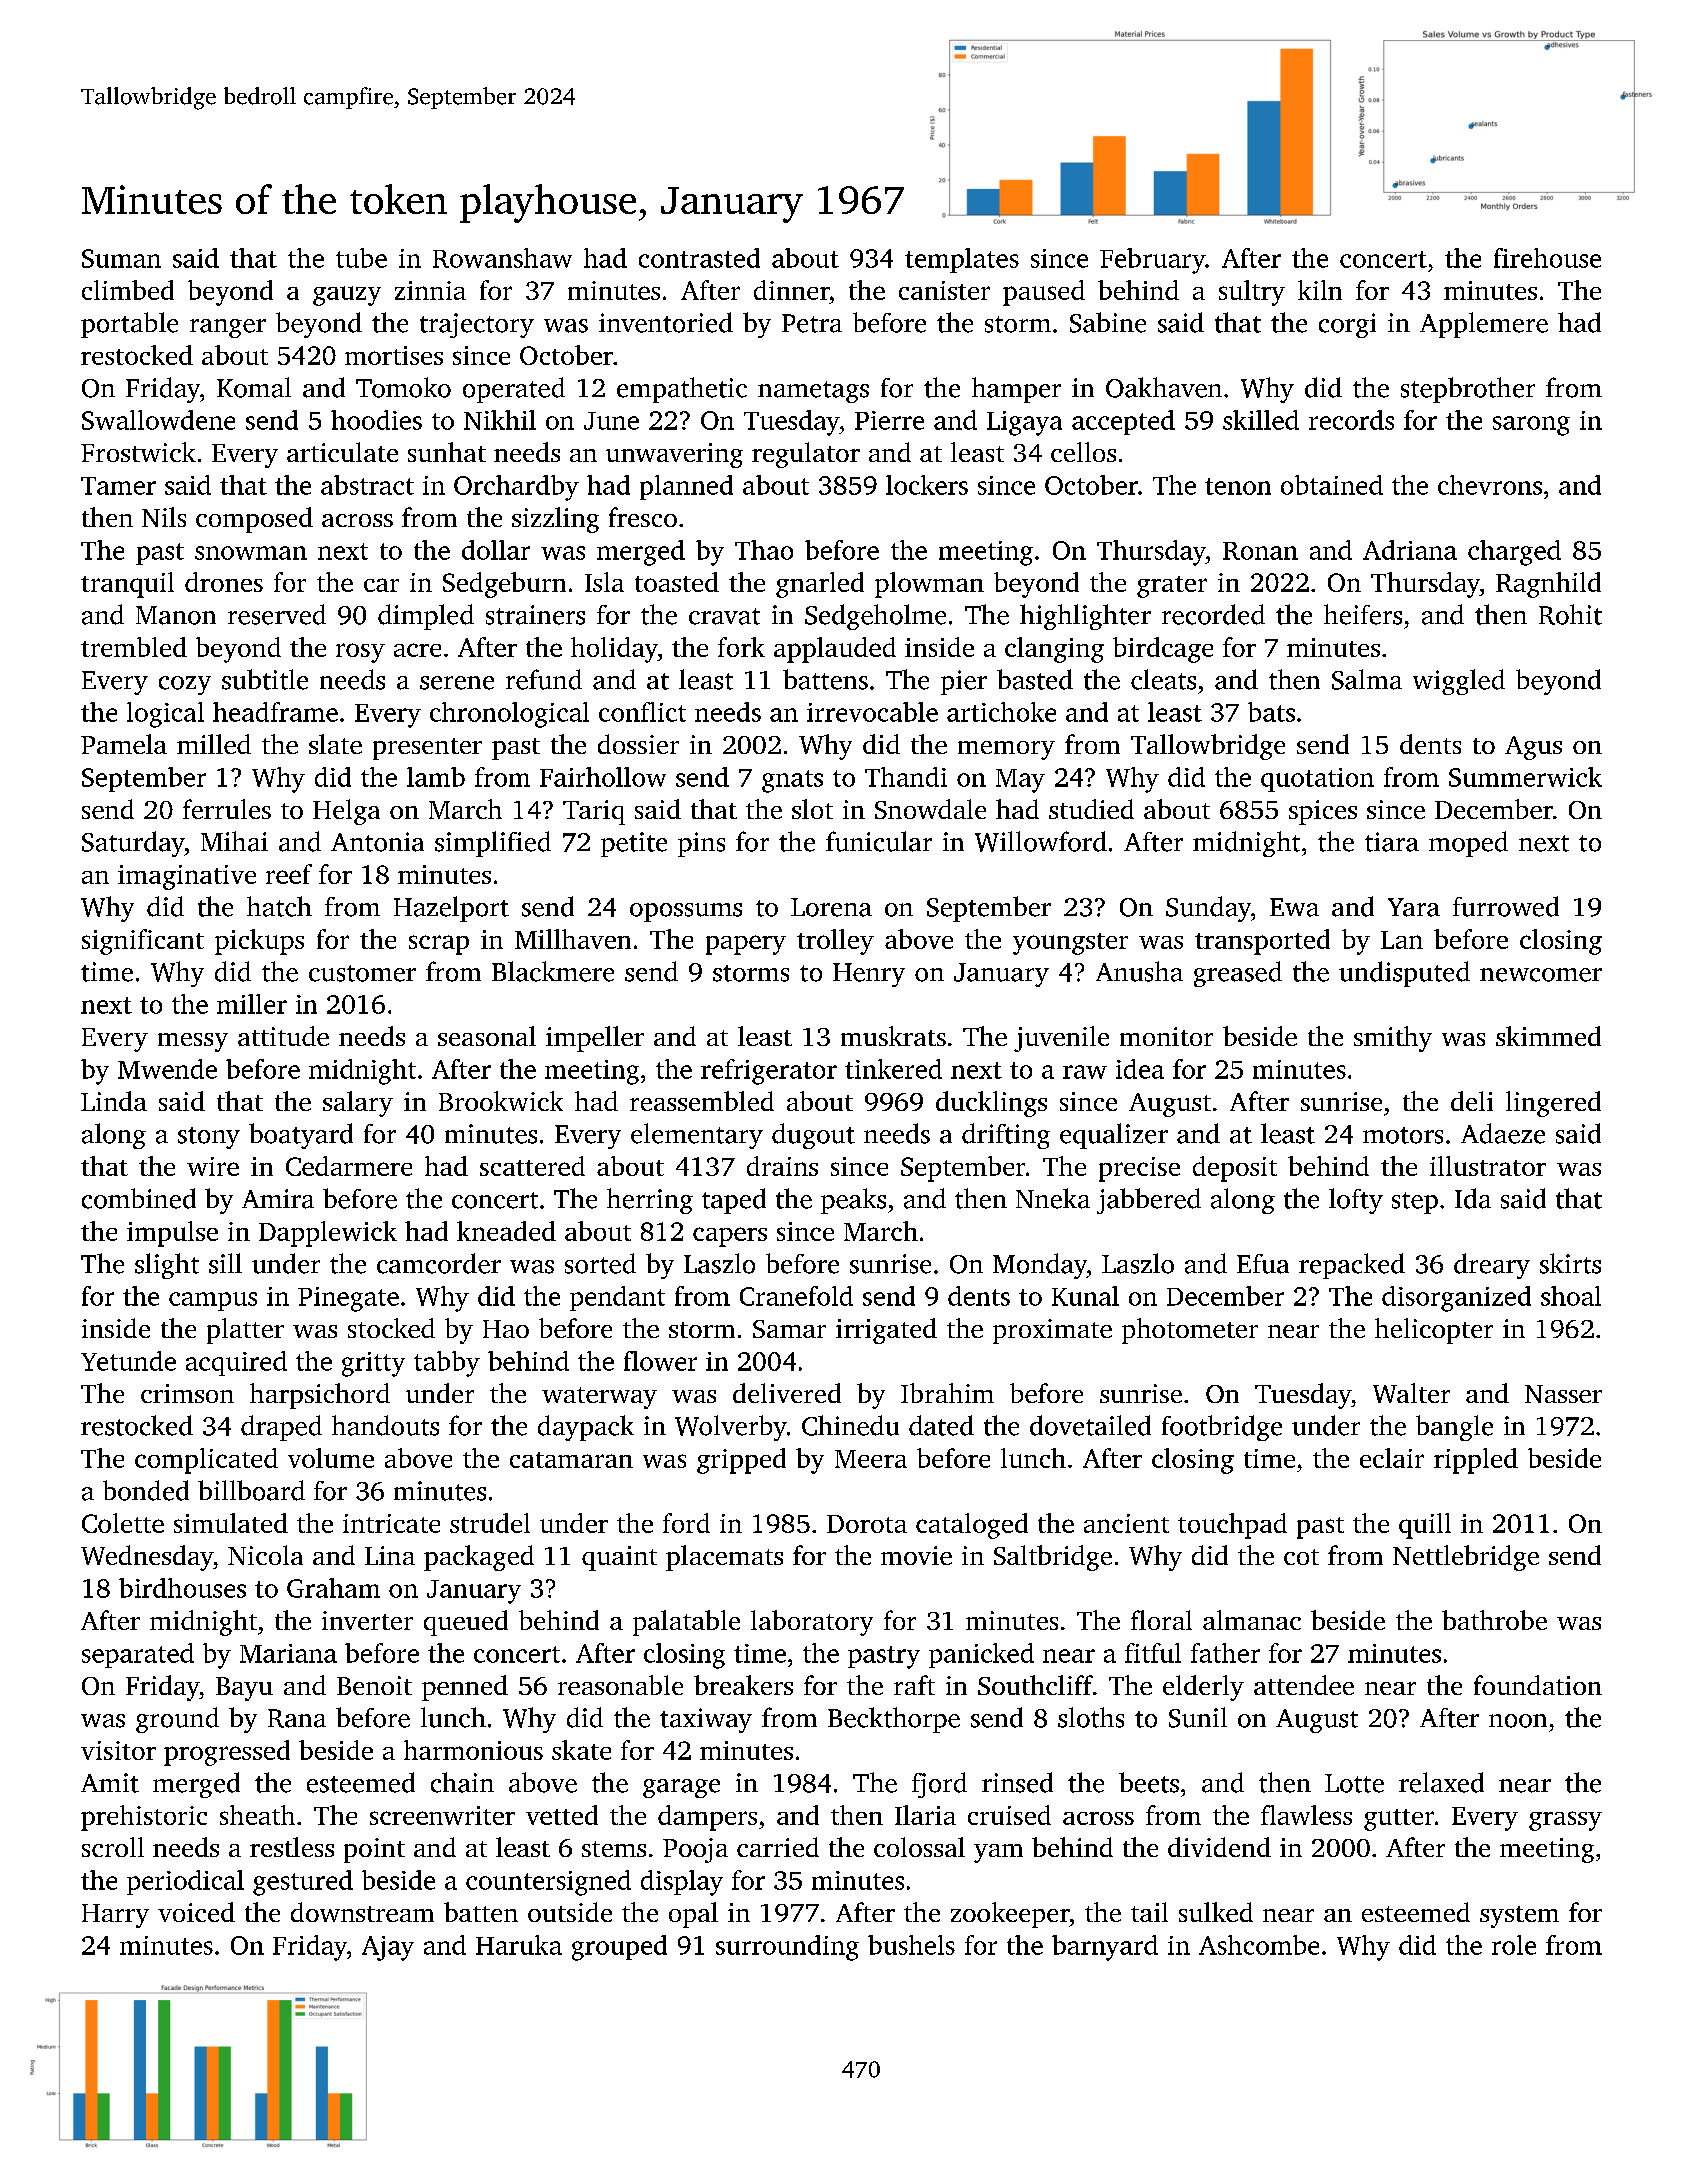  Describe the element at coordinates (1506, 906) in the document. I see `furrowed` at that location.
